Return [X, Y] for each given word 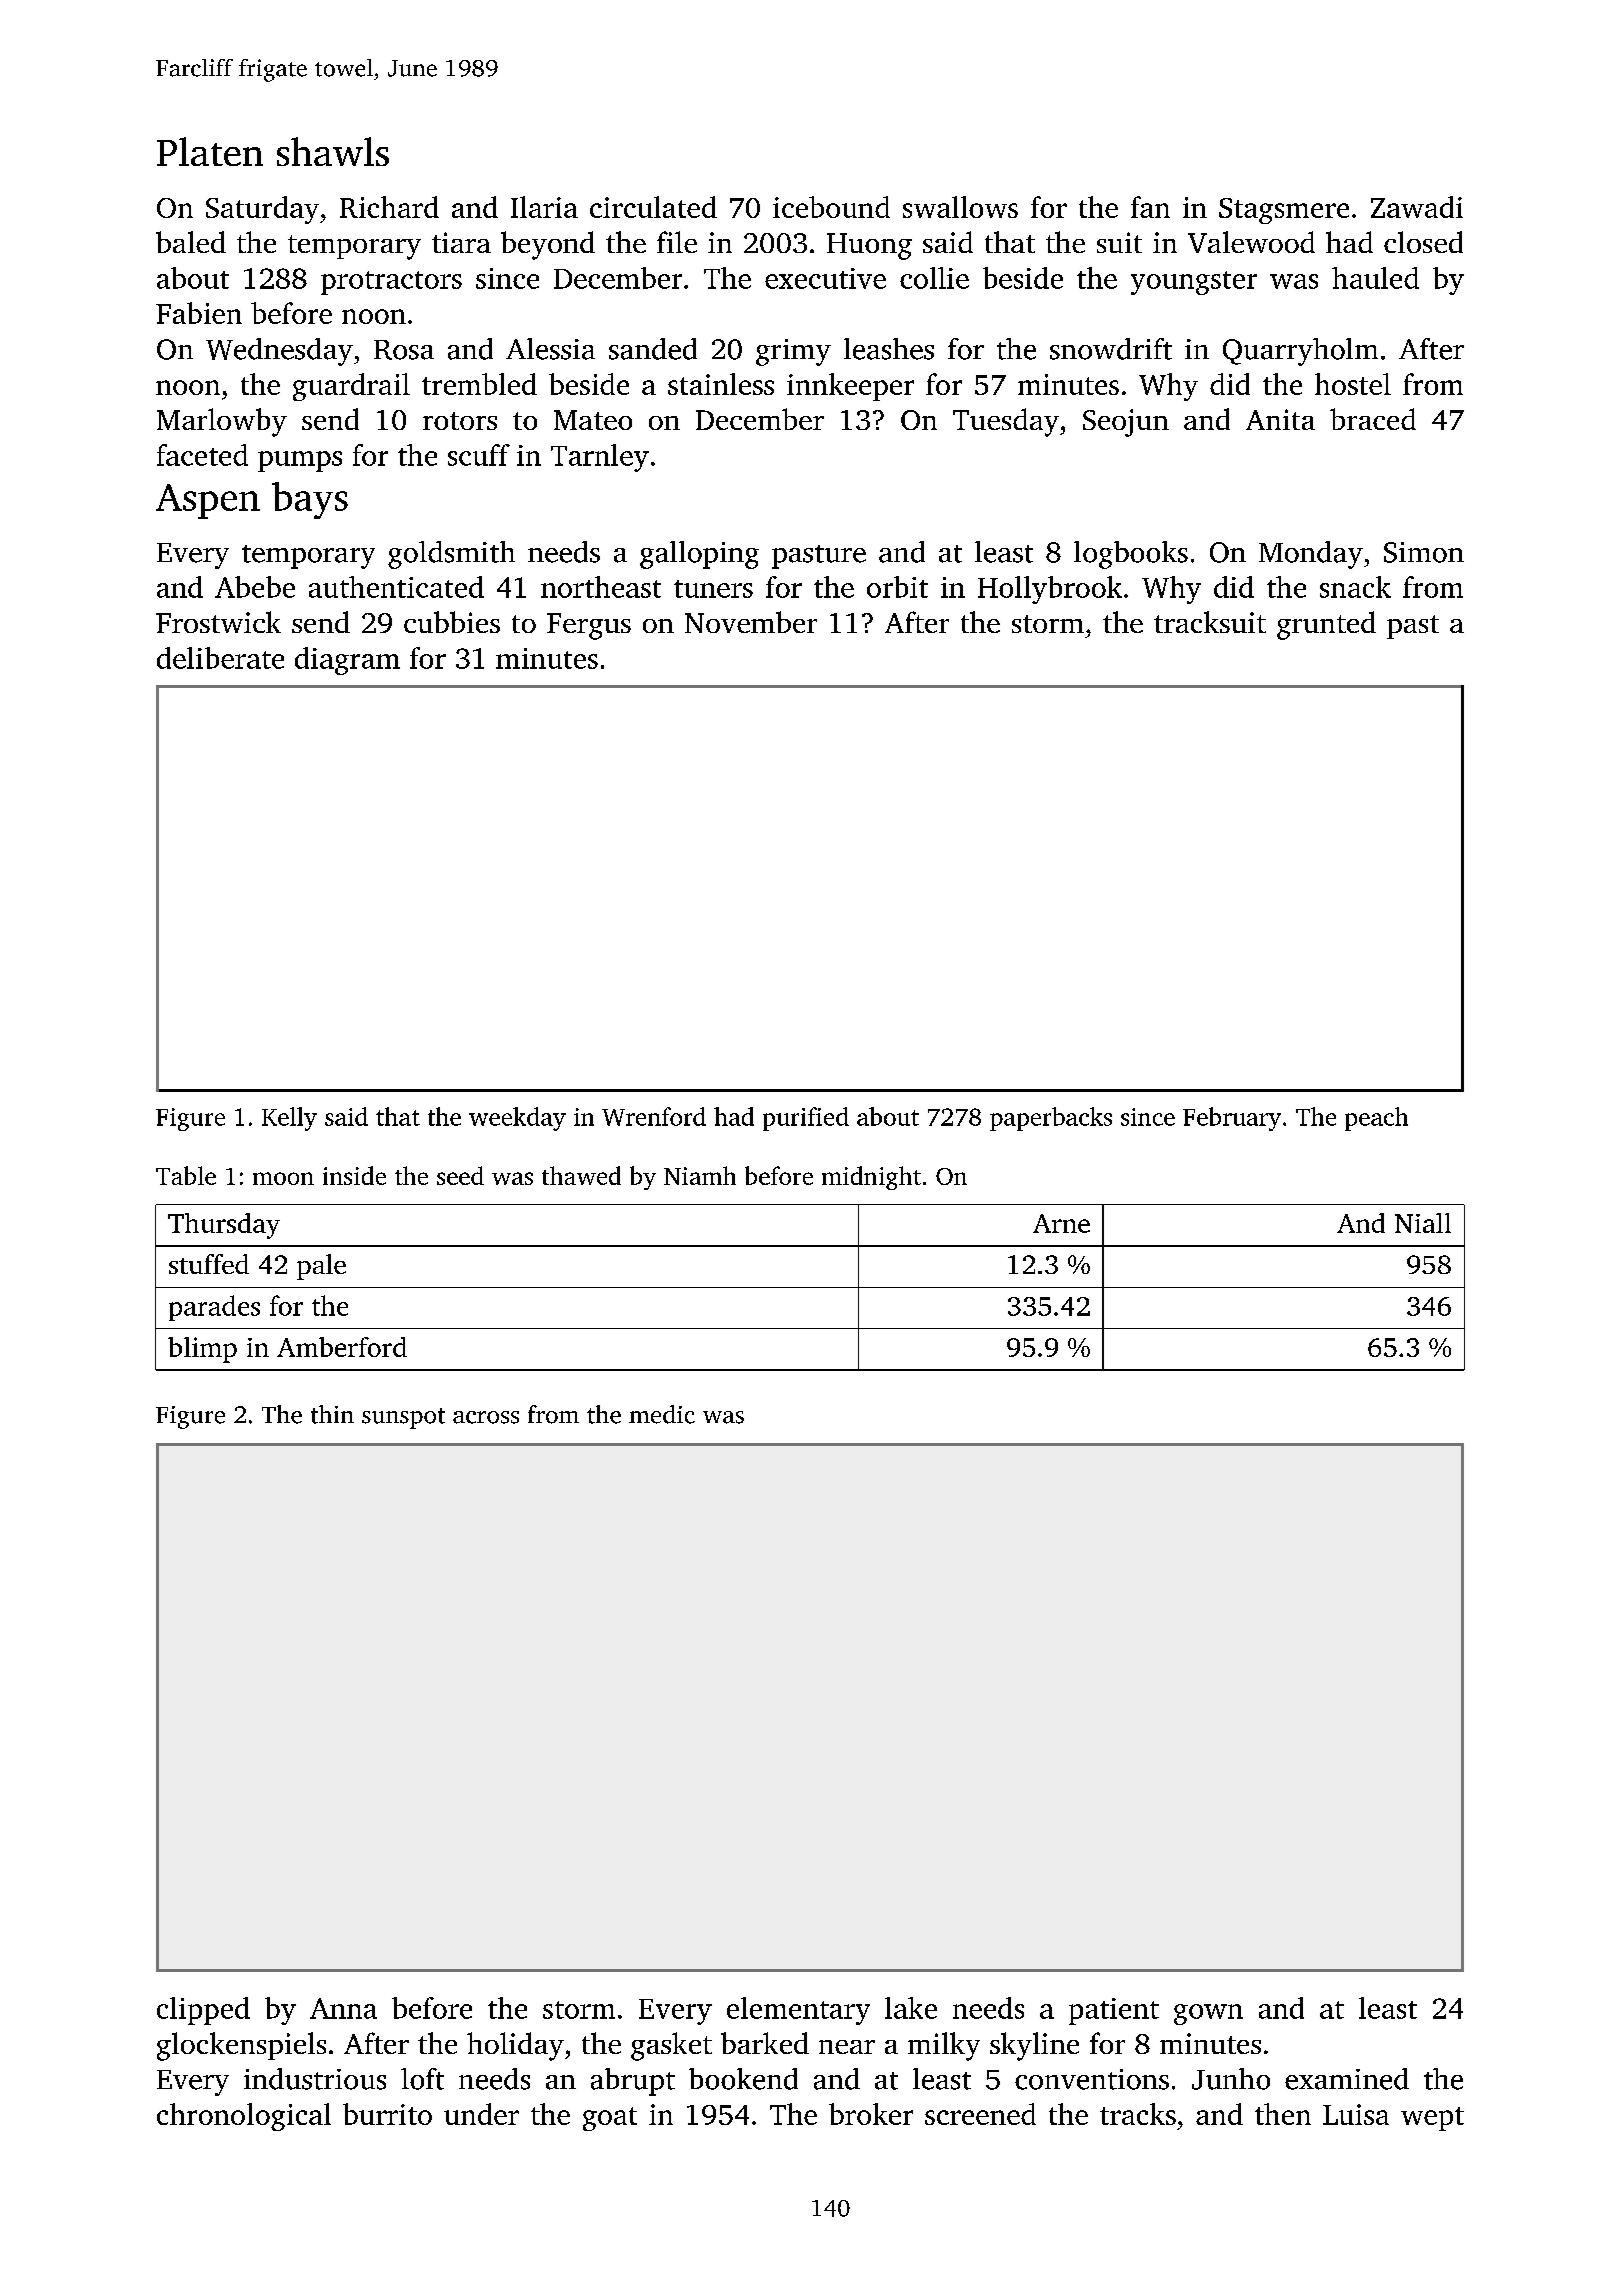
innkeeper [850, 387]
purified [806, 1119]
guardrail [351, 387]
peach [1376, 1119]
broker [871, 2114]
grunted [1326, 625]
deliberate [220, 658]
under [481, 2114]
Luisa [1356, 2114]
